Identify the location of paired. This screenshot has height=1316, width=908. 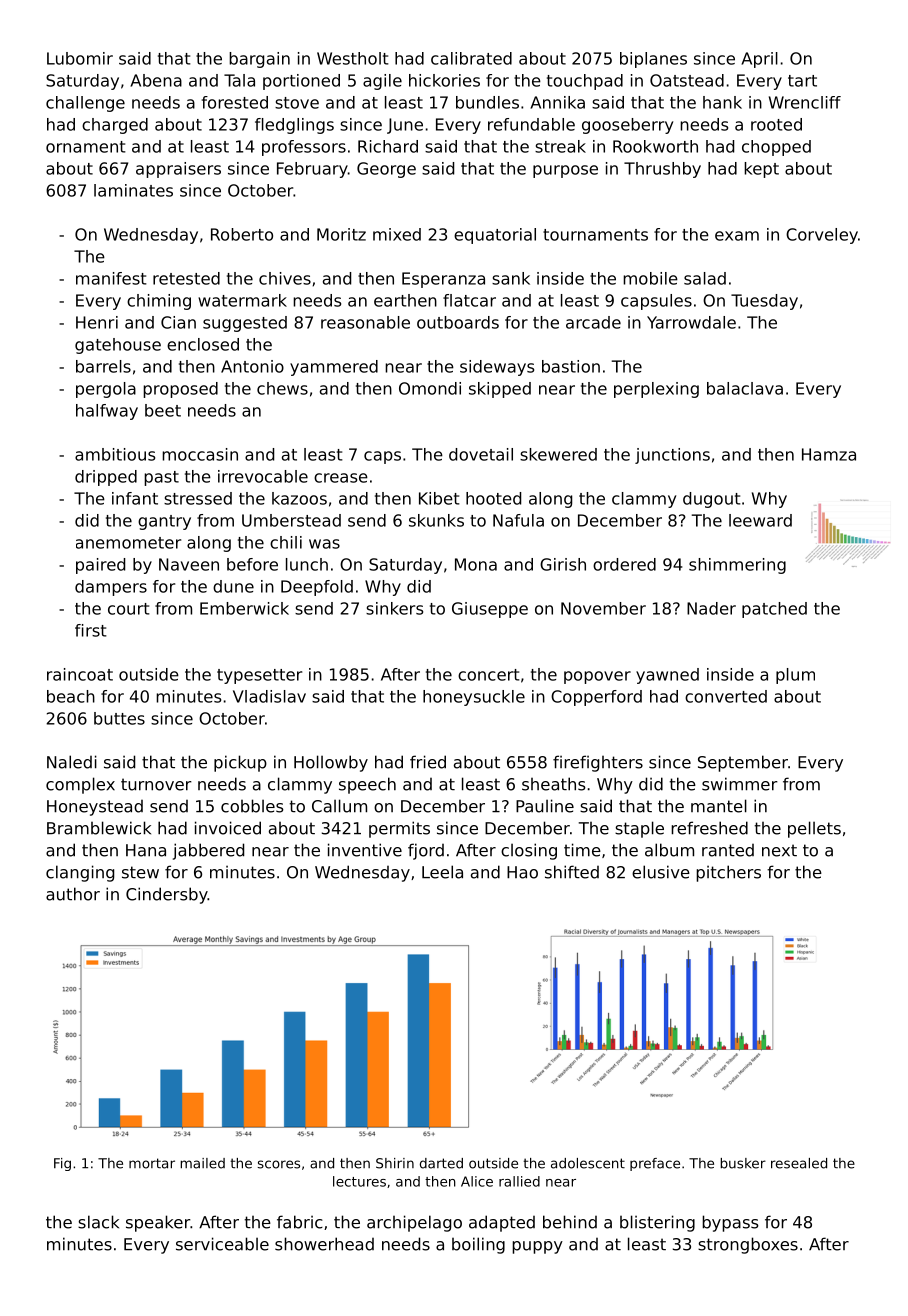
(100, 566).
